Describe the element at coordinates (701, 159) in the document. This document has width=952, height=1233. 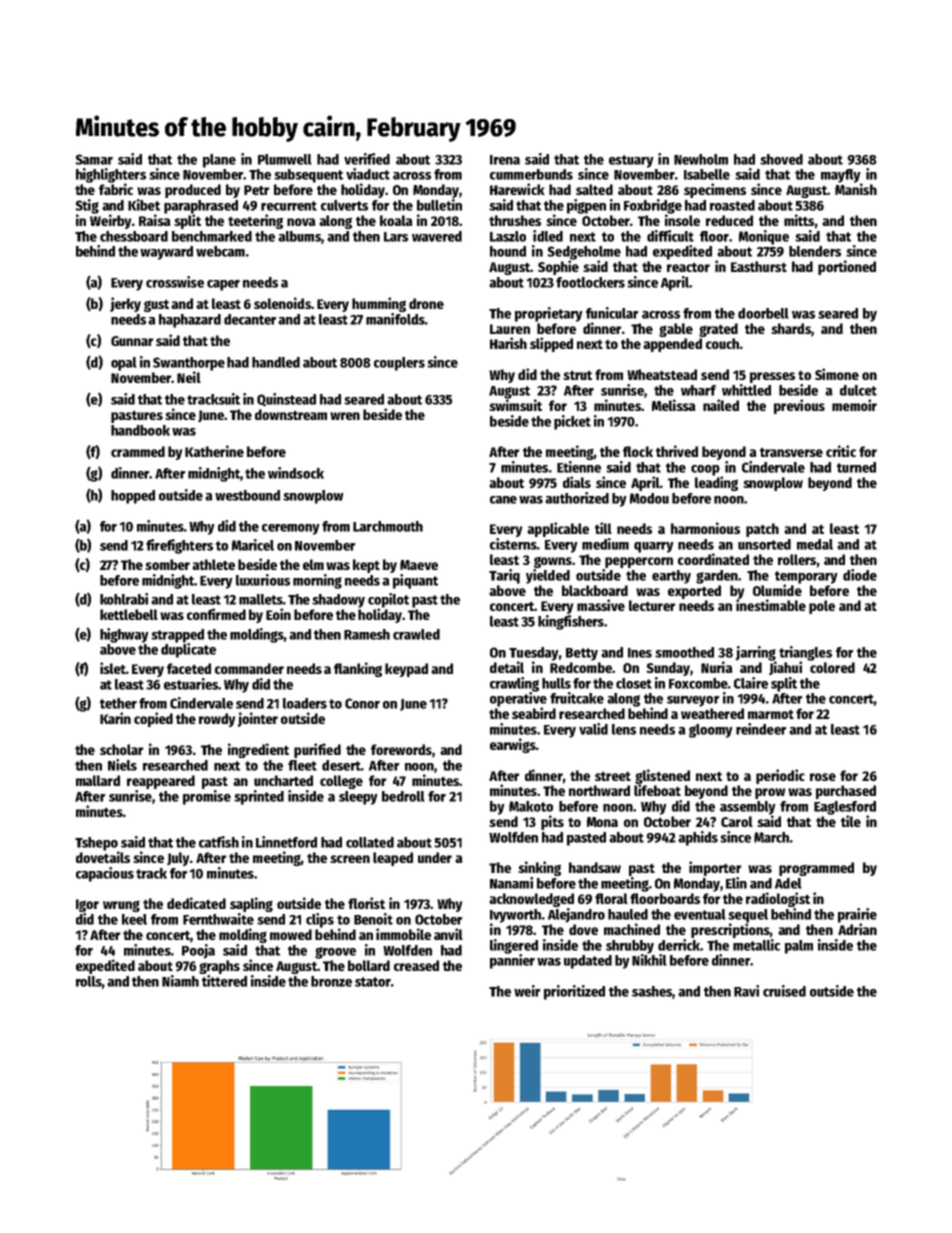
I see `Newholm` at that location.
